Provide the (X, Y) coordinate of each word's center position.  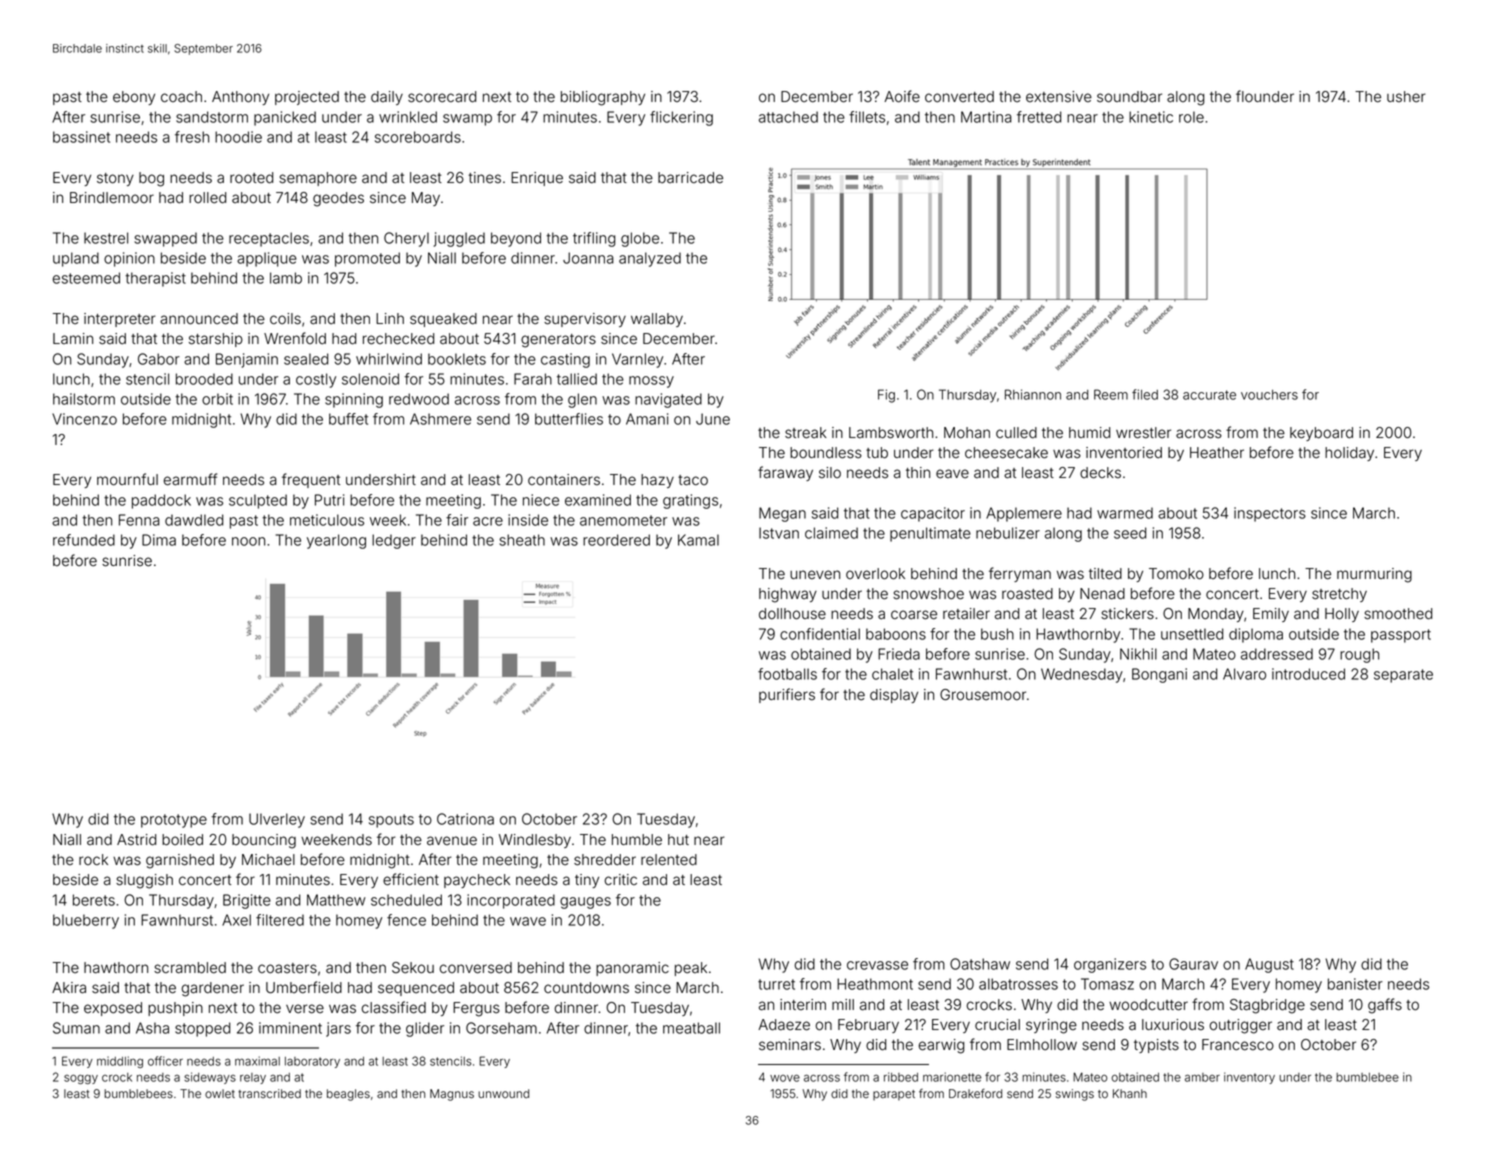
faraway (785, 473)
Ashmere (440, 419)
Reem (1111, 394)
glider (425, 1029)
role (1191, 117)
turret (776, 984)
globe (640, 239)
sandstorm (212, 117)
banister (1355, 984)
